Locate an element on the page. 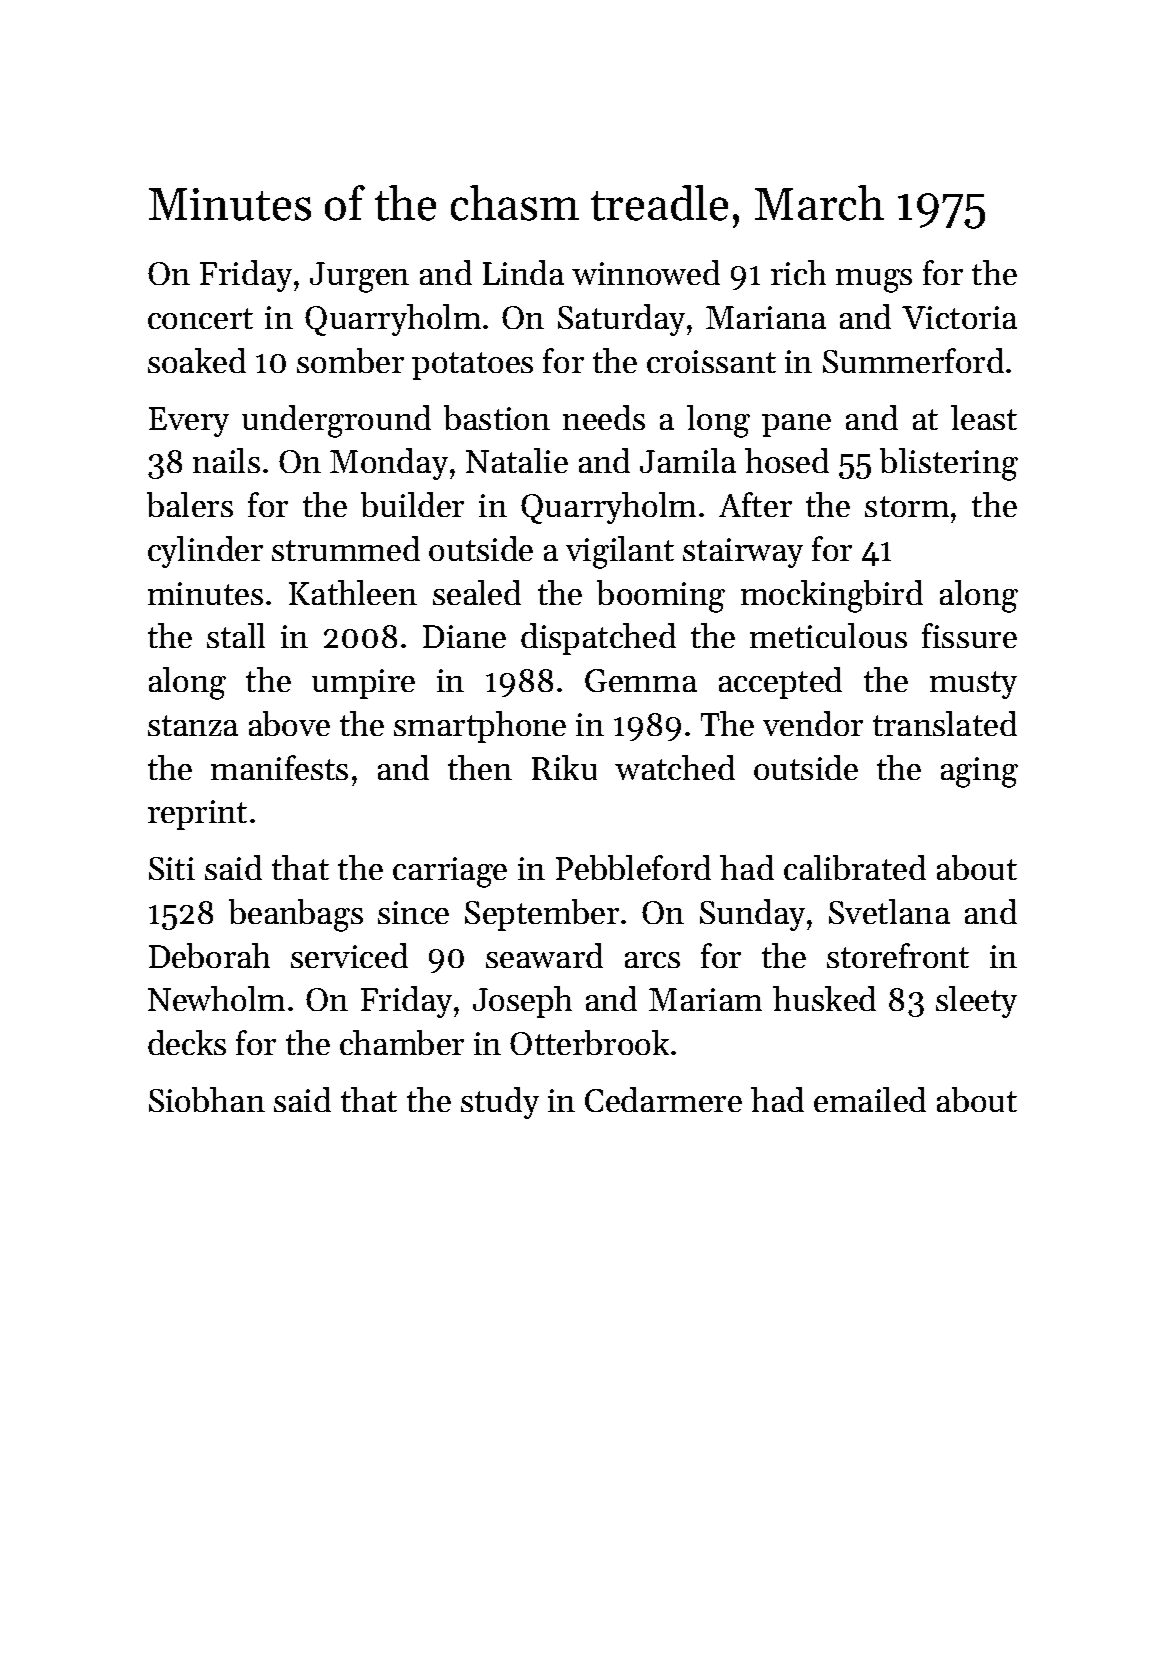 The width and height of the document is (1165, 1654). Siobhan is located at coordinates (207, 1099).
